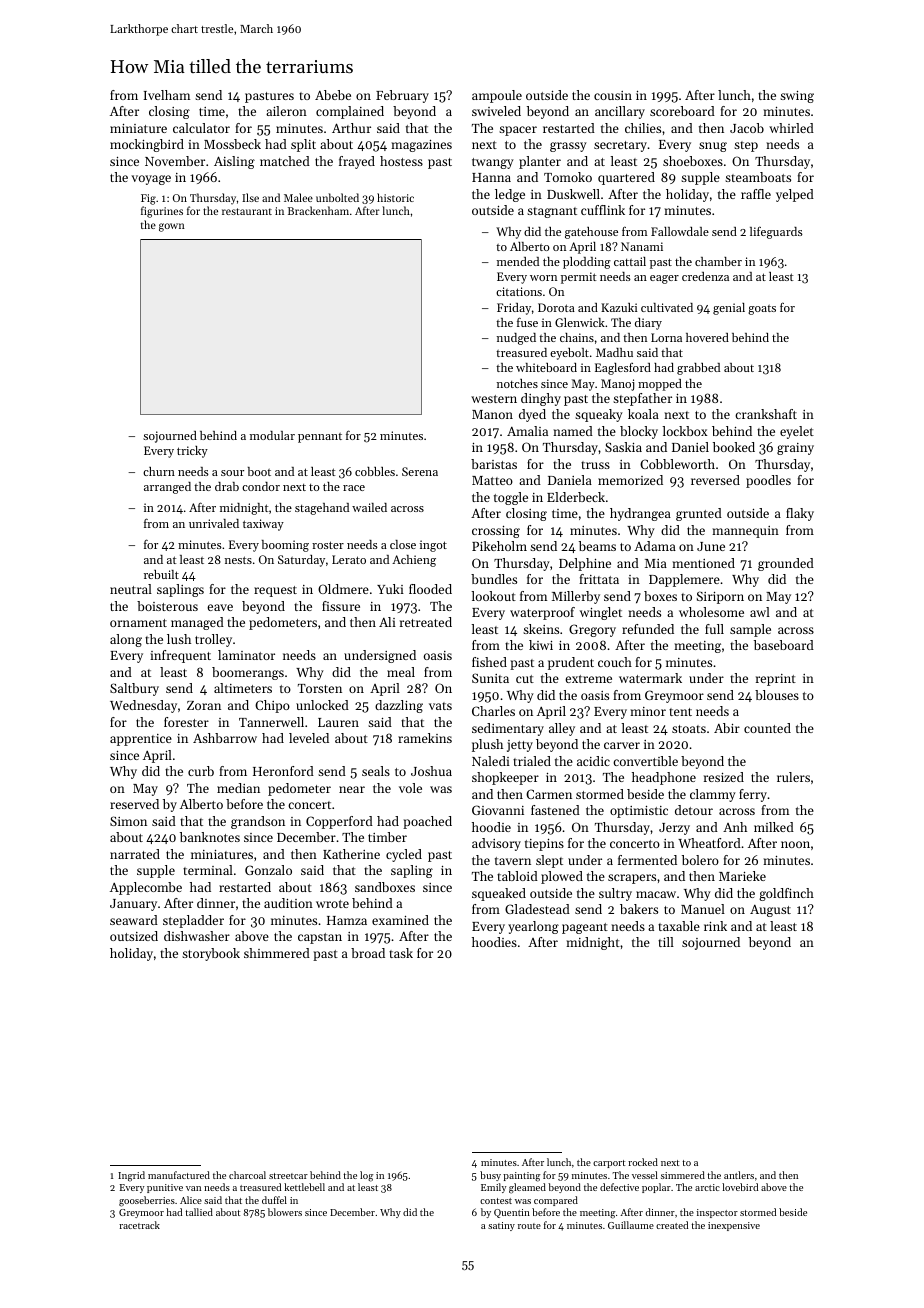  What do you see at coordinates (622, 745) in the page?
I see `carver` at bounding box center [622, 745].
